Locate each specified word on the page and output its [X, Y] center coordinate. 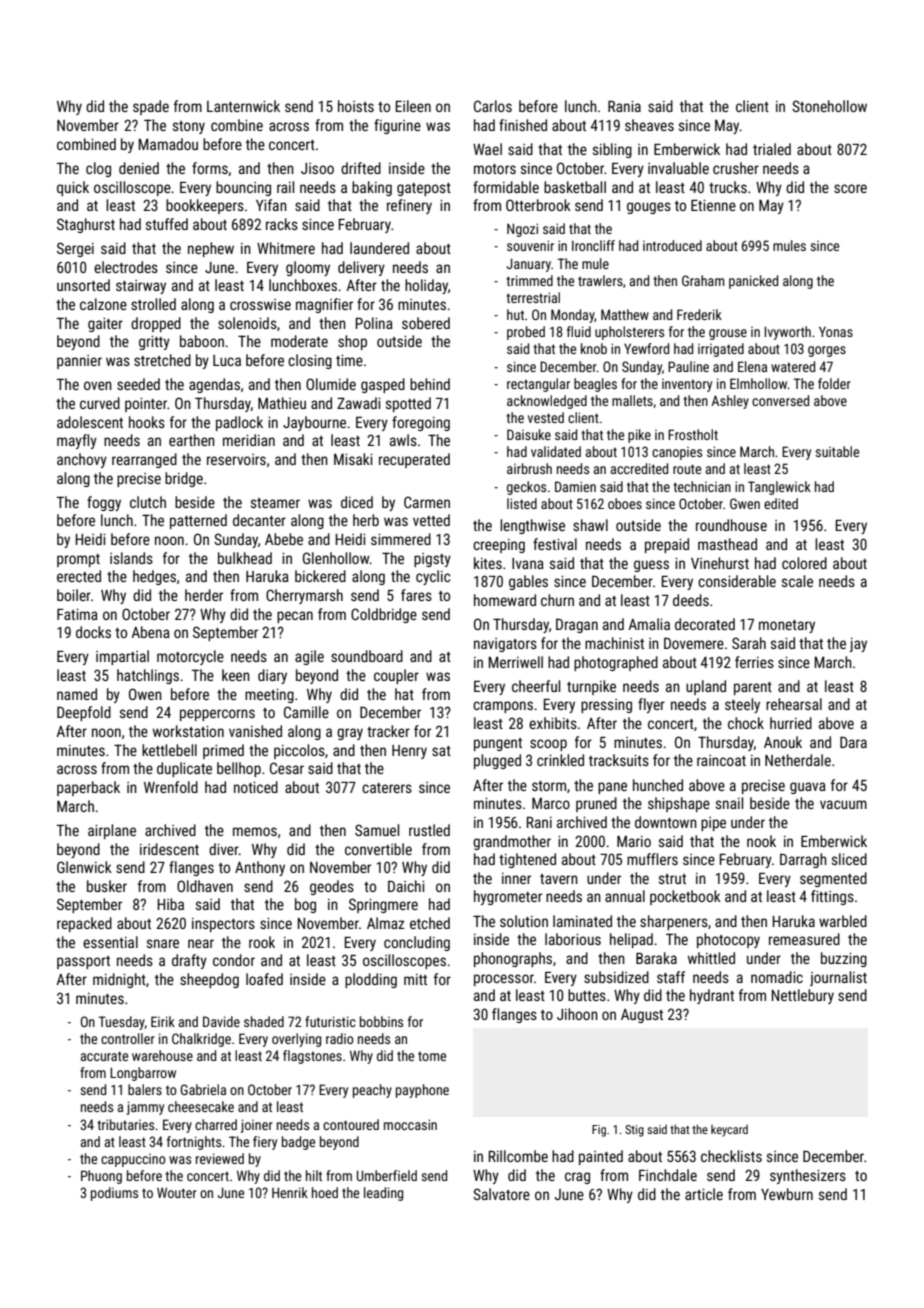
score [850, 188]
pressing [606, 706]
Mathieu [282, 403]
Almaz [386, 923]
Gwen [745, 503]
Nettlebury [803, 996]
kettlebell [169, 750]
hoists [356, 106]
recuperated [414, 460]
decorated [705, 624]
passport [83, 962]
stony [189, 127]
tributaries [125, 1124]
